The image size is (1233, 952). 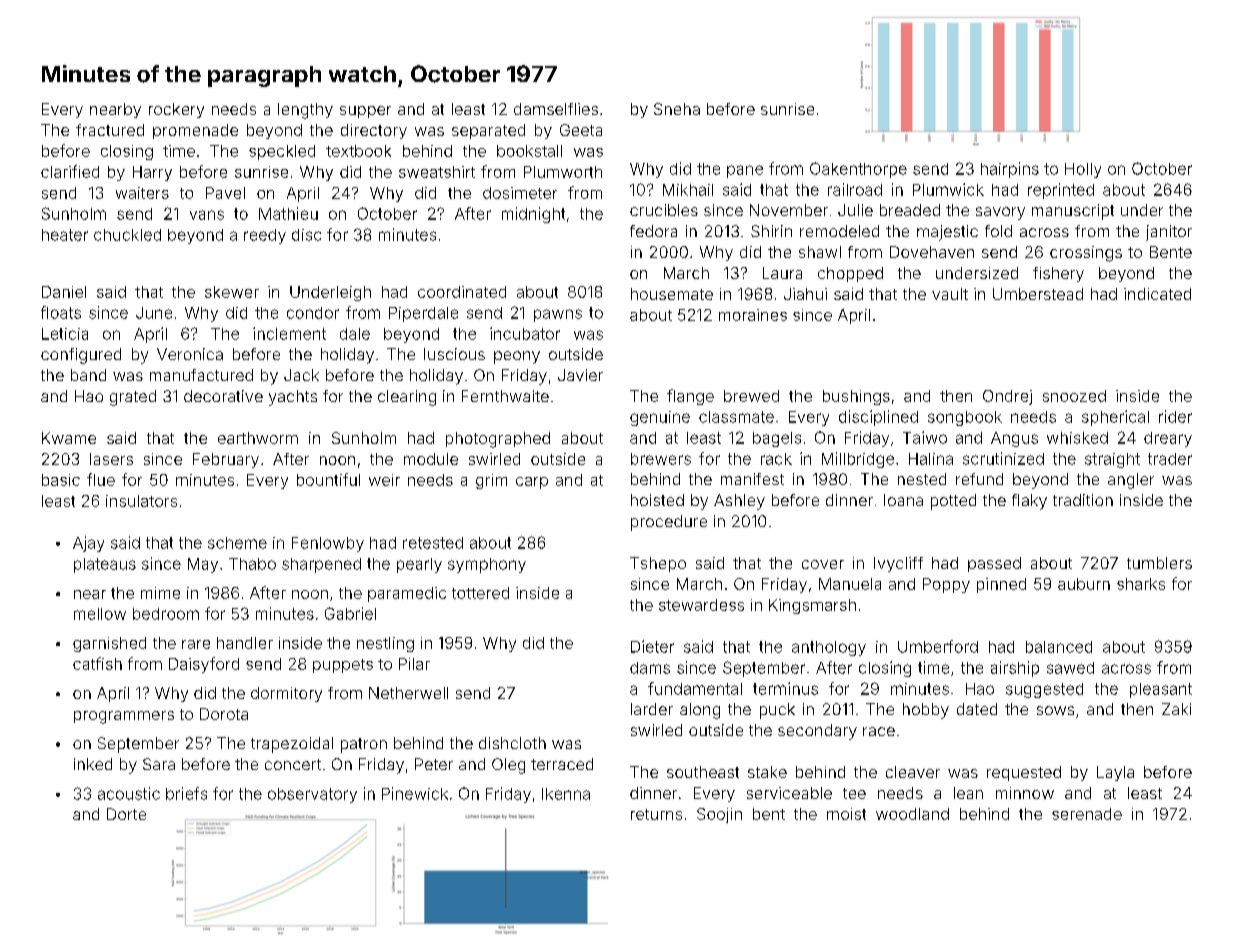 What do you see at coordinates (176, 110) in the page?
I see `rockery` at bounding box center [176, 110].
